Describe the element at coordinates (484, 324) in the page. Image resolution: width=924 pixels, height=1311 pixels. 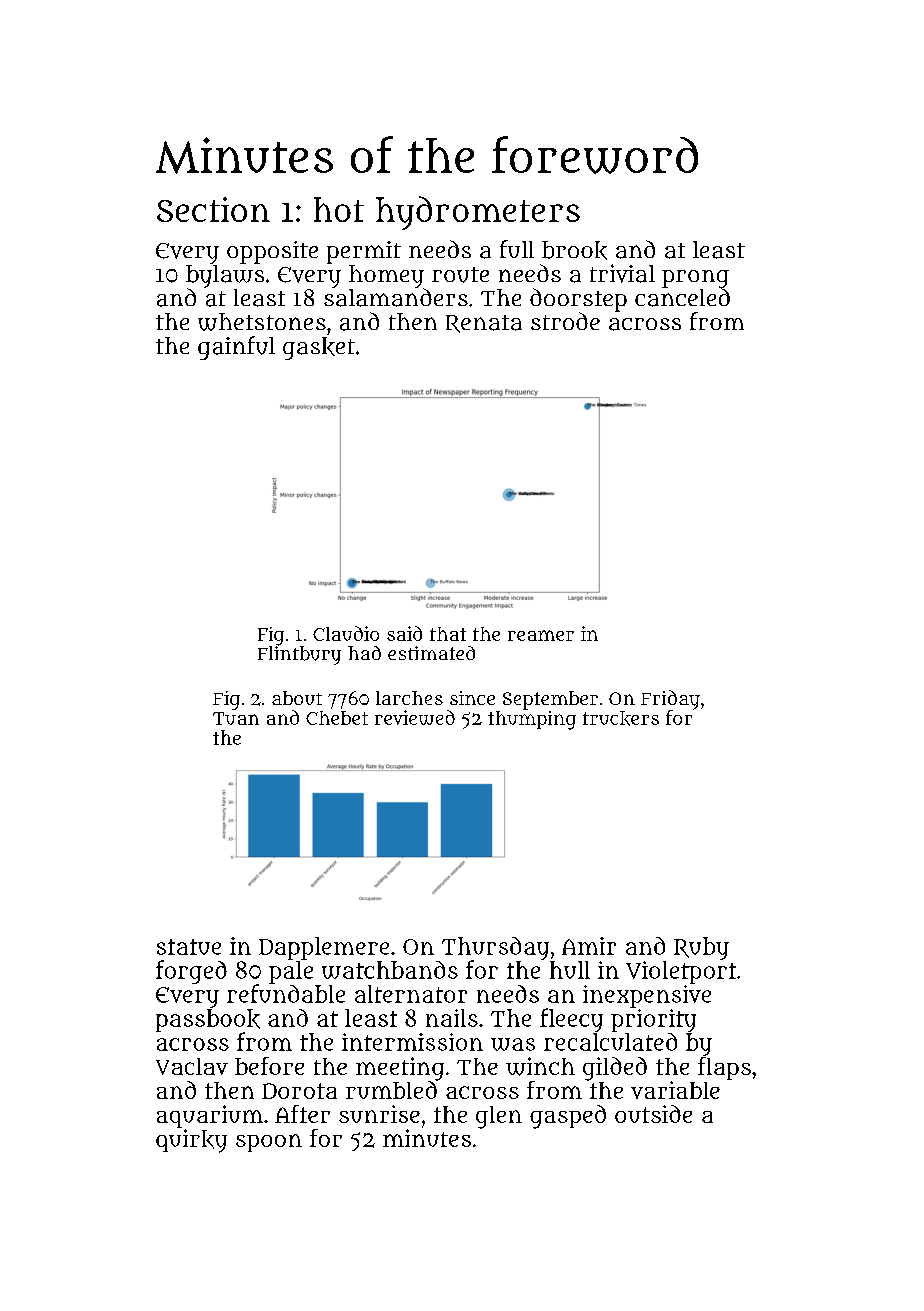
I see `Renata` at that location.
